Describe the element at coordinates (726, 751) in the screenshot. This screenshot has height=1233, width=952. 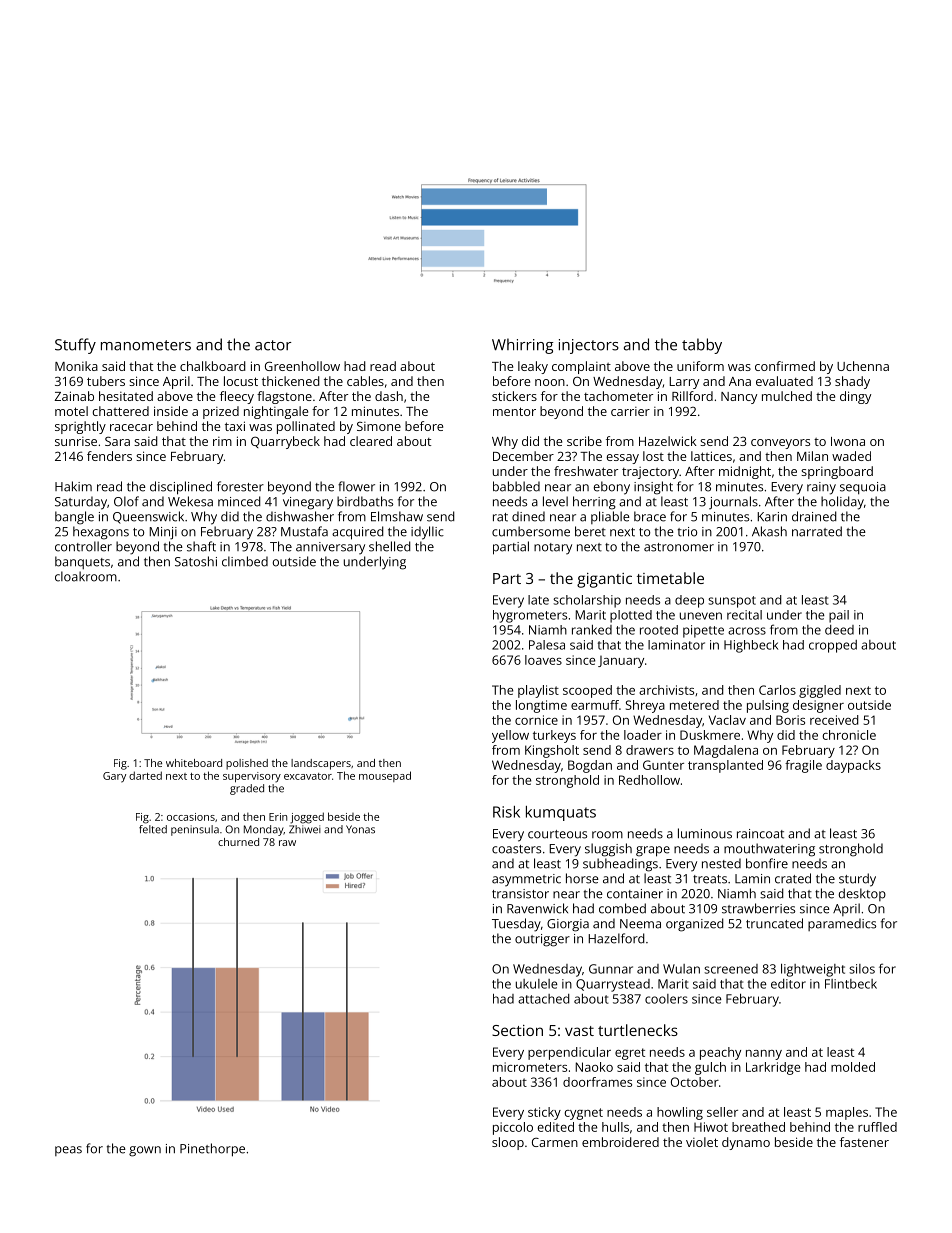
I see `Magdalena` at that location.
